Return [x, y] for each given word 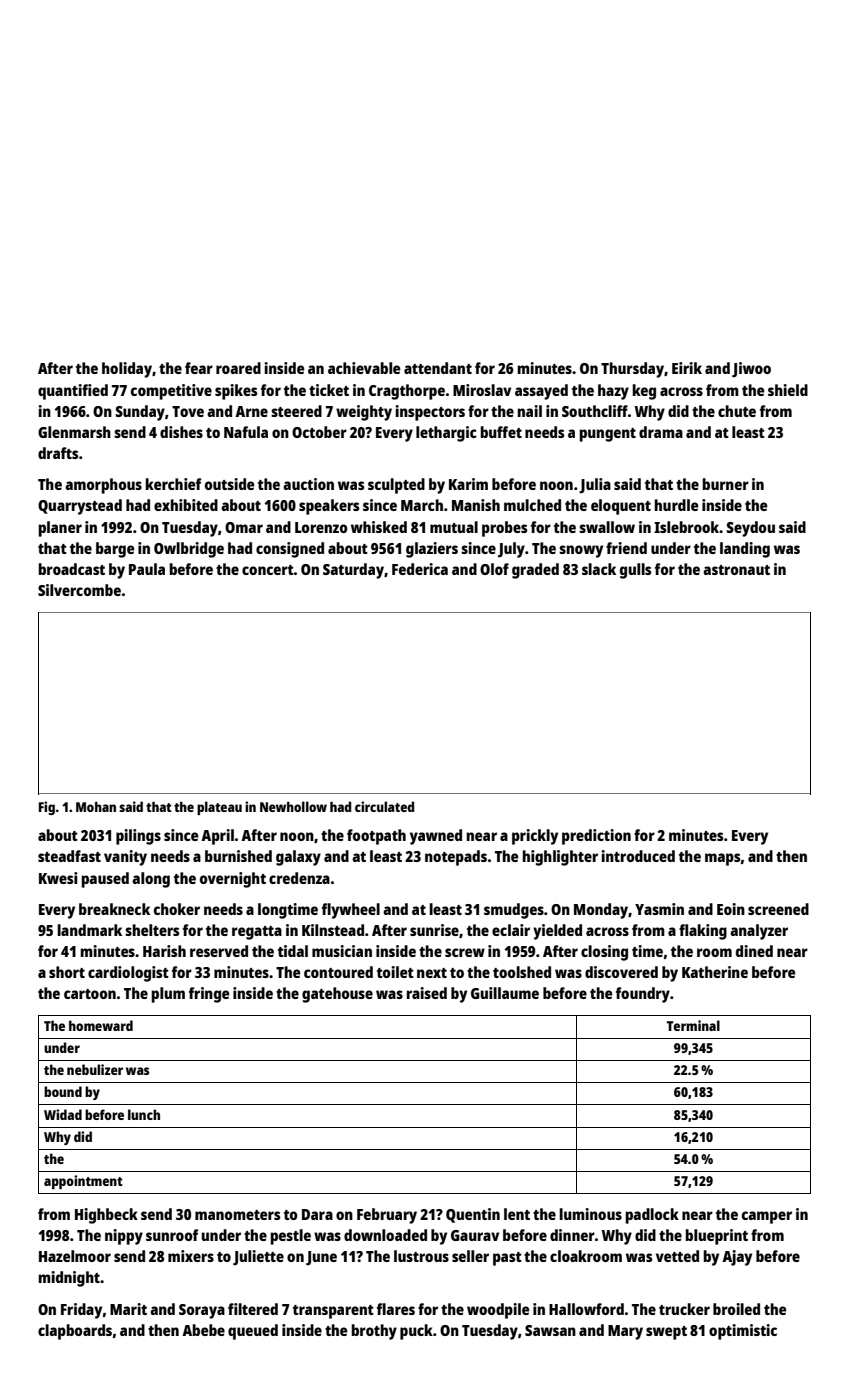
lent [517, 1214]
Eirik [687, 368]
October [319, 432]
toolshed [522, 972]
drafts [58, 453]
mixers [191, 1256]
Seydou [750, 529]
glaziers [432, 550]
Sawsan [550, 1330]
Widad [63, 1114]
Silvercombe [79, 590]
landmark [89, 930]
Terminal [693, 1025]
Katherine [715, 972]
